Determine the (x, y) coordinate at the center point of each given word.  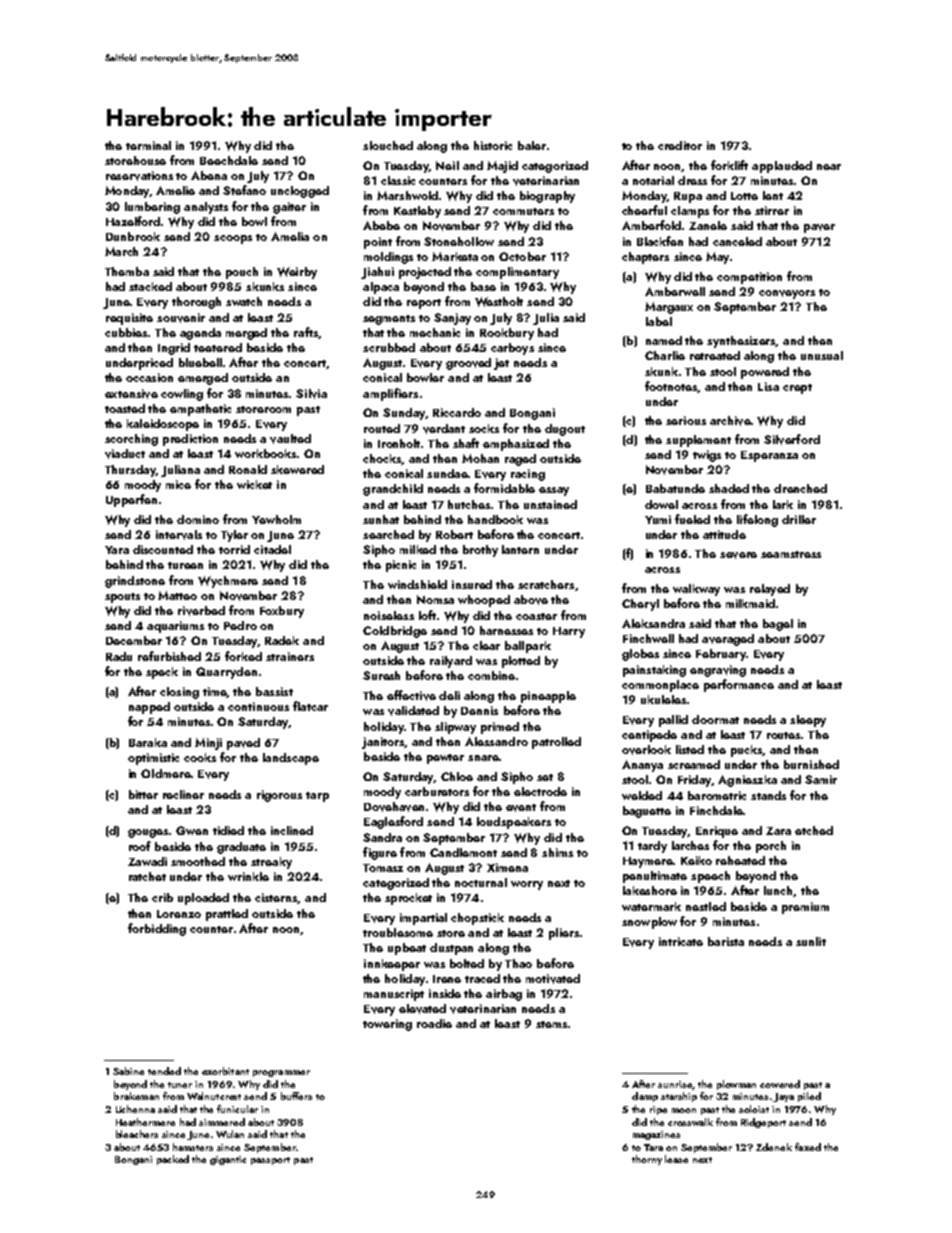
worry (527, 885)
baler (532, 145)
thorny (647, 1160)
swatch (244, 301)
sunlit (811, 941)
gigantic (228, 1160)
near (829, 167)
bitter (143, 794)
